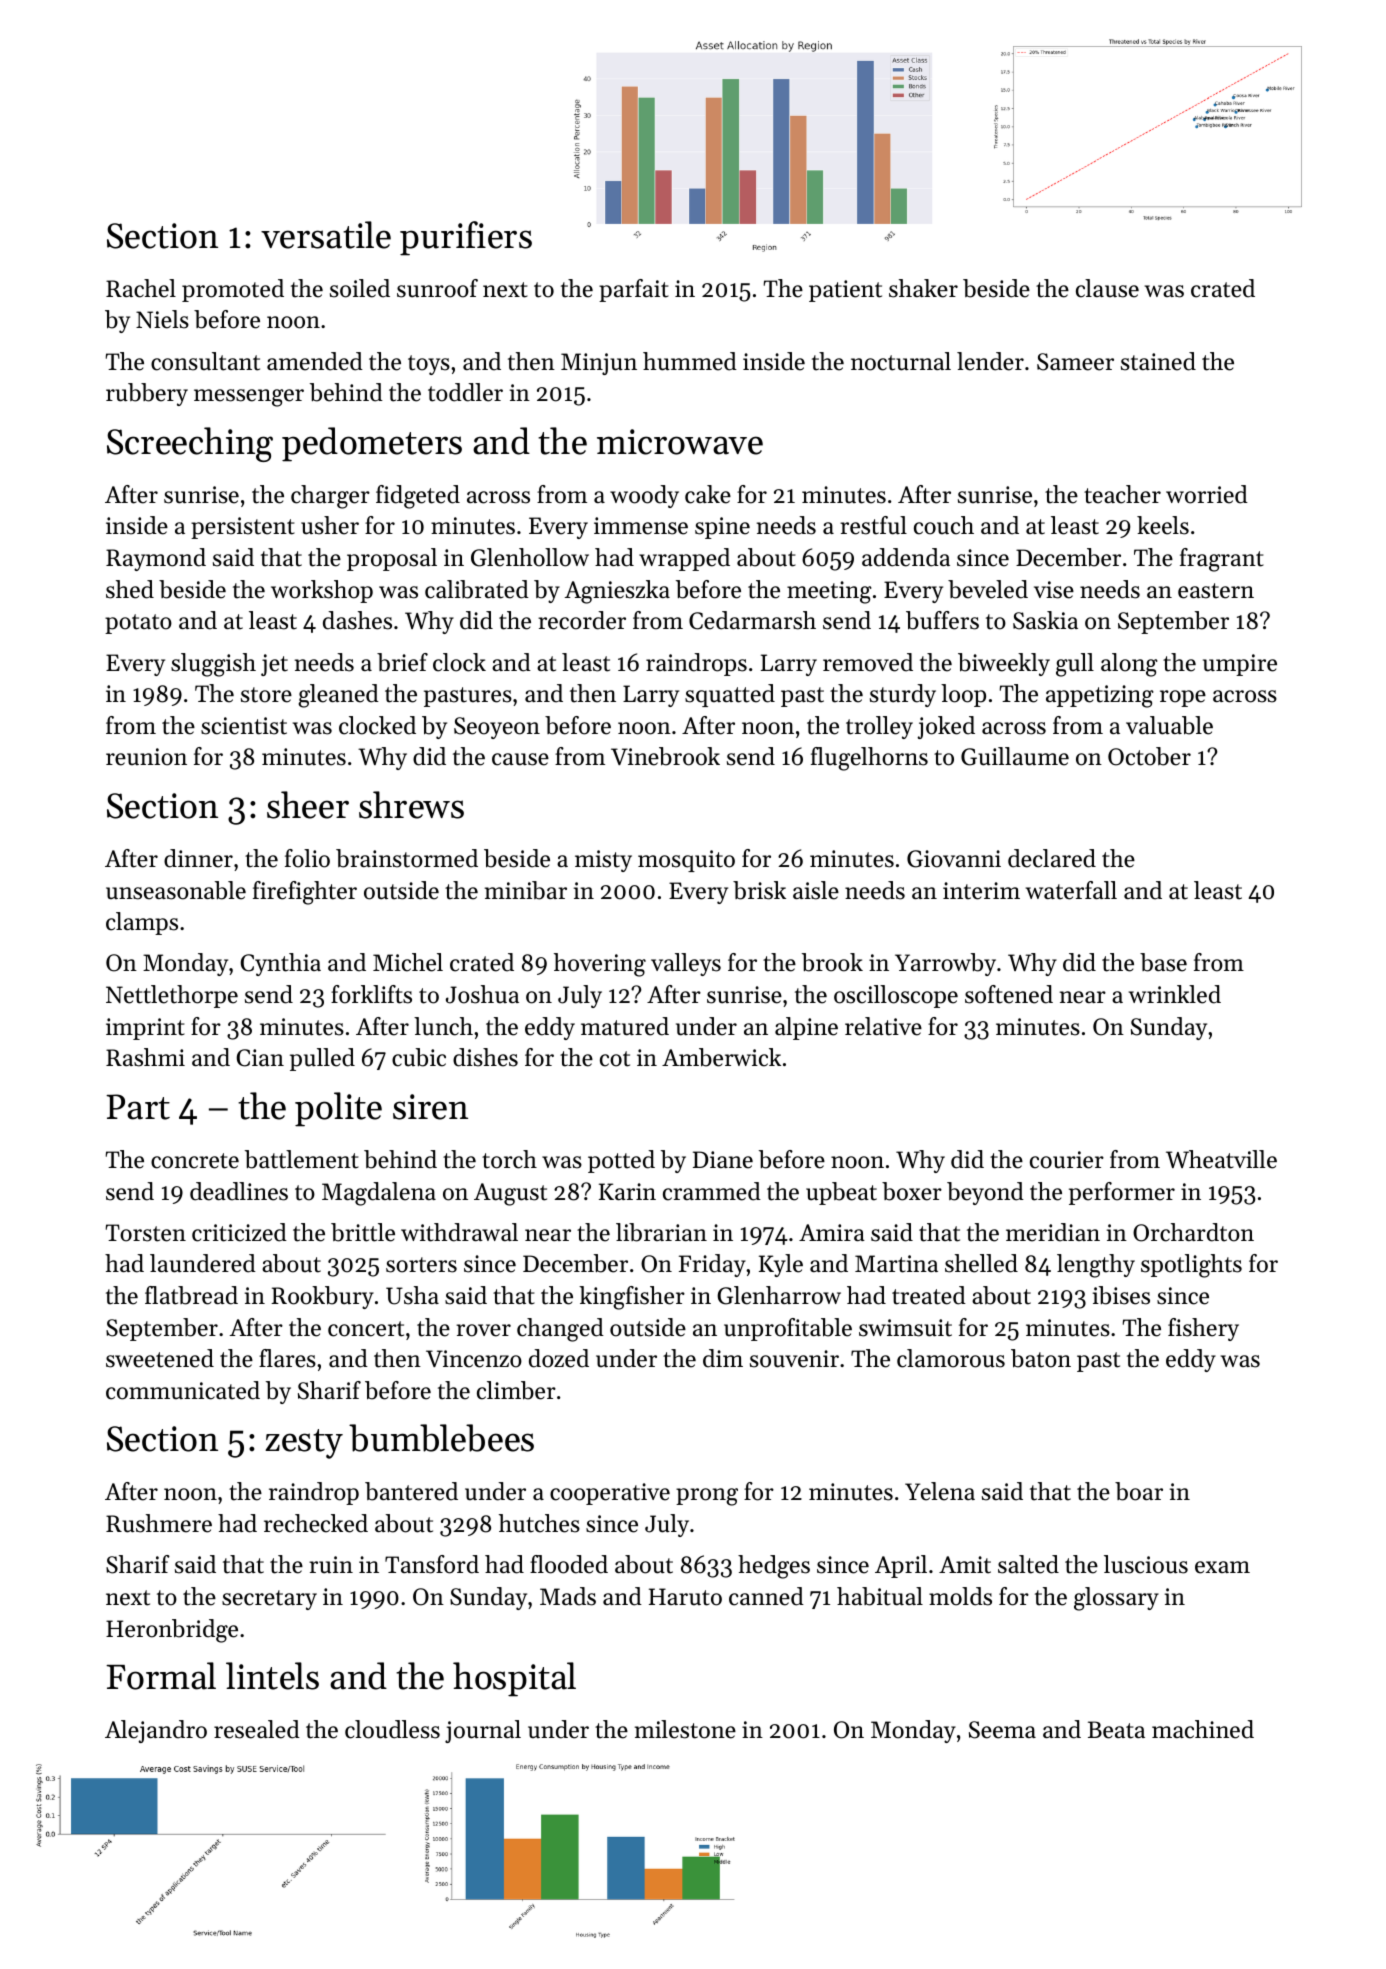 Image resolution: width=1386 pixels, height=1969 pixels. What do you see at coordinates (190, 444) in the screenshot?
I see `Screeching` at bounding box center [190, 444].
